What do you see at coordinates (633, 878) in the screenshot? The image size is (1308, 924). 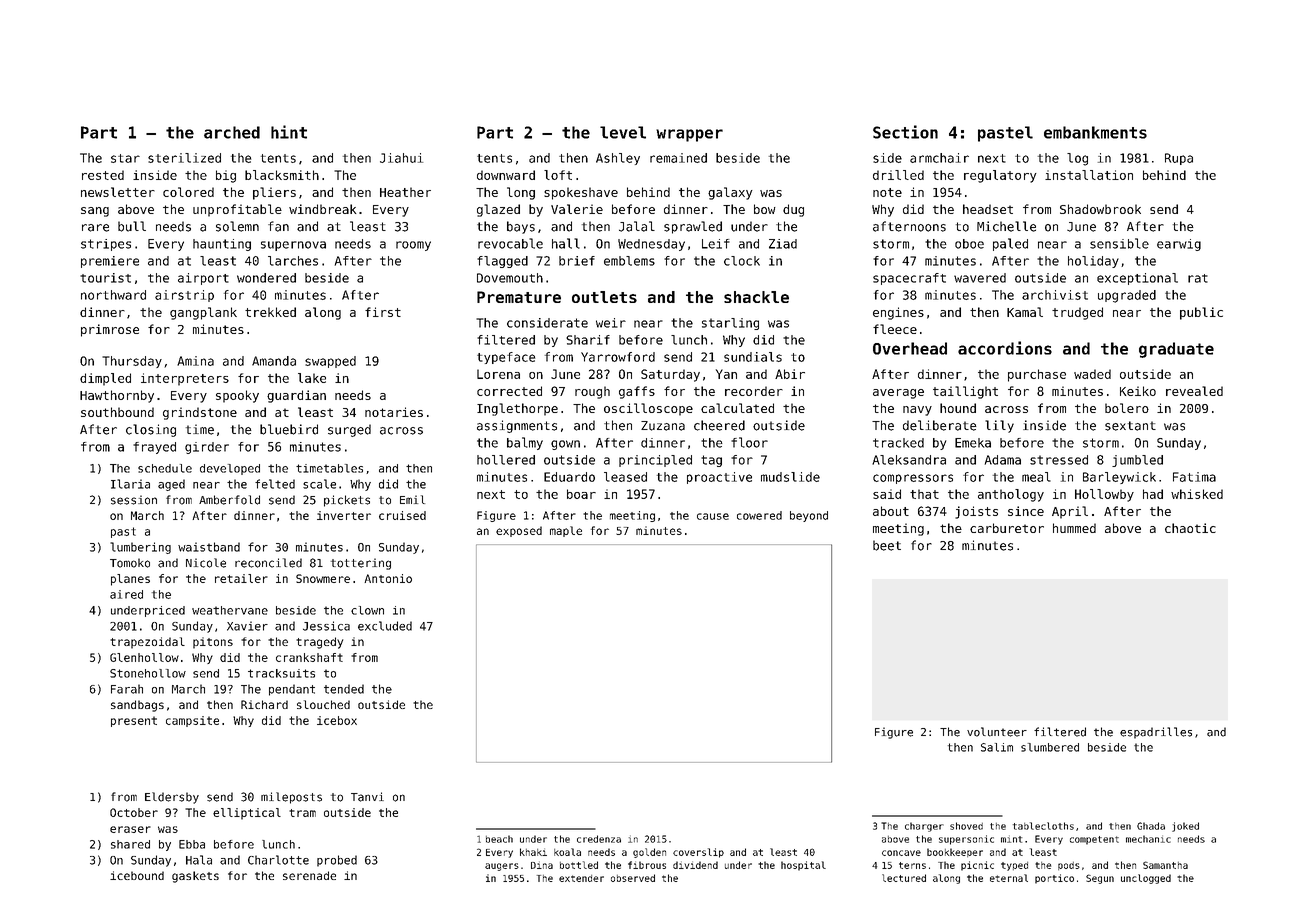 I see `observed` at bounding box center [633, 878].
